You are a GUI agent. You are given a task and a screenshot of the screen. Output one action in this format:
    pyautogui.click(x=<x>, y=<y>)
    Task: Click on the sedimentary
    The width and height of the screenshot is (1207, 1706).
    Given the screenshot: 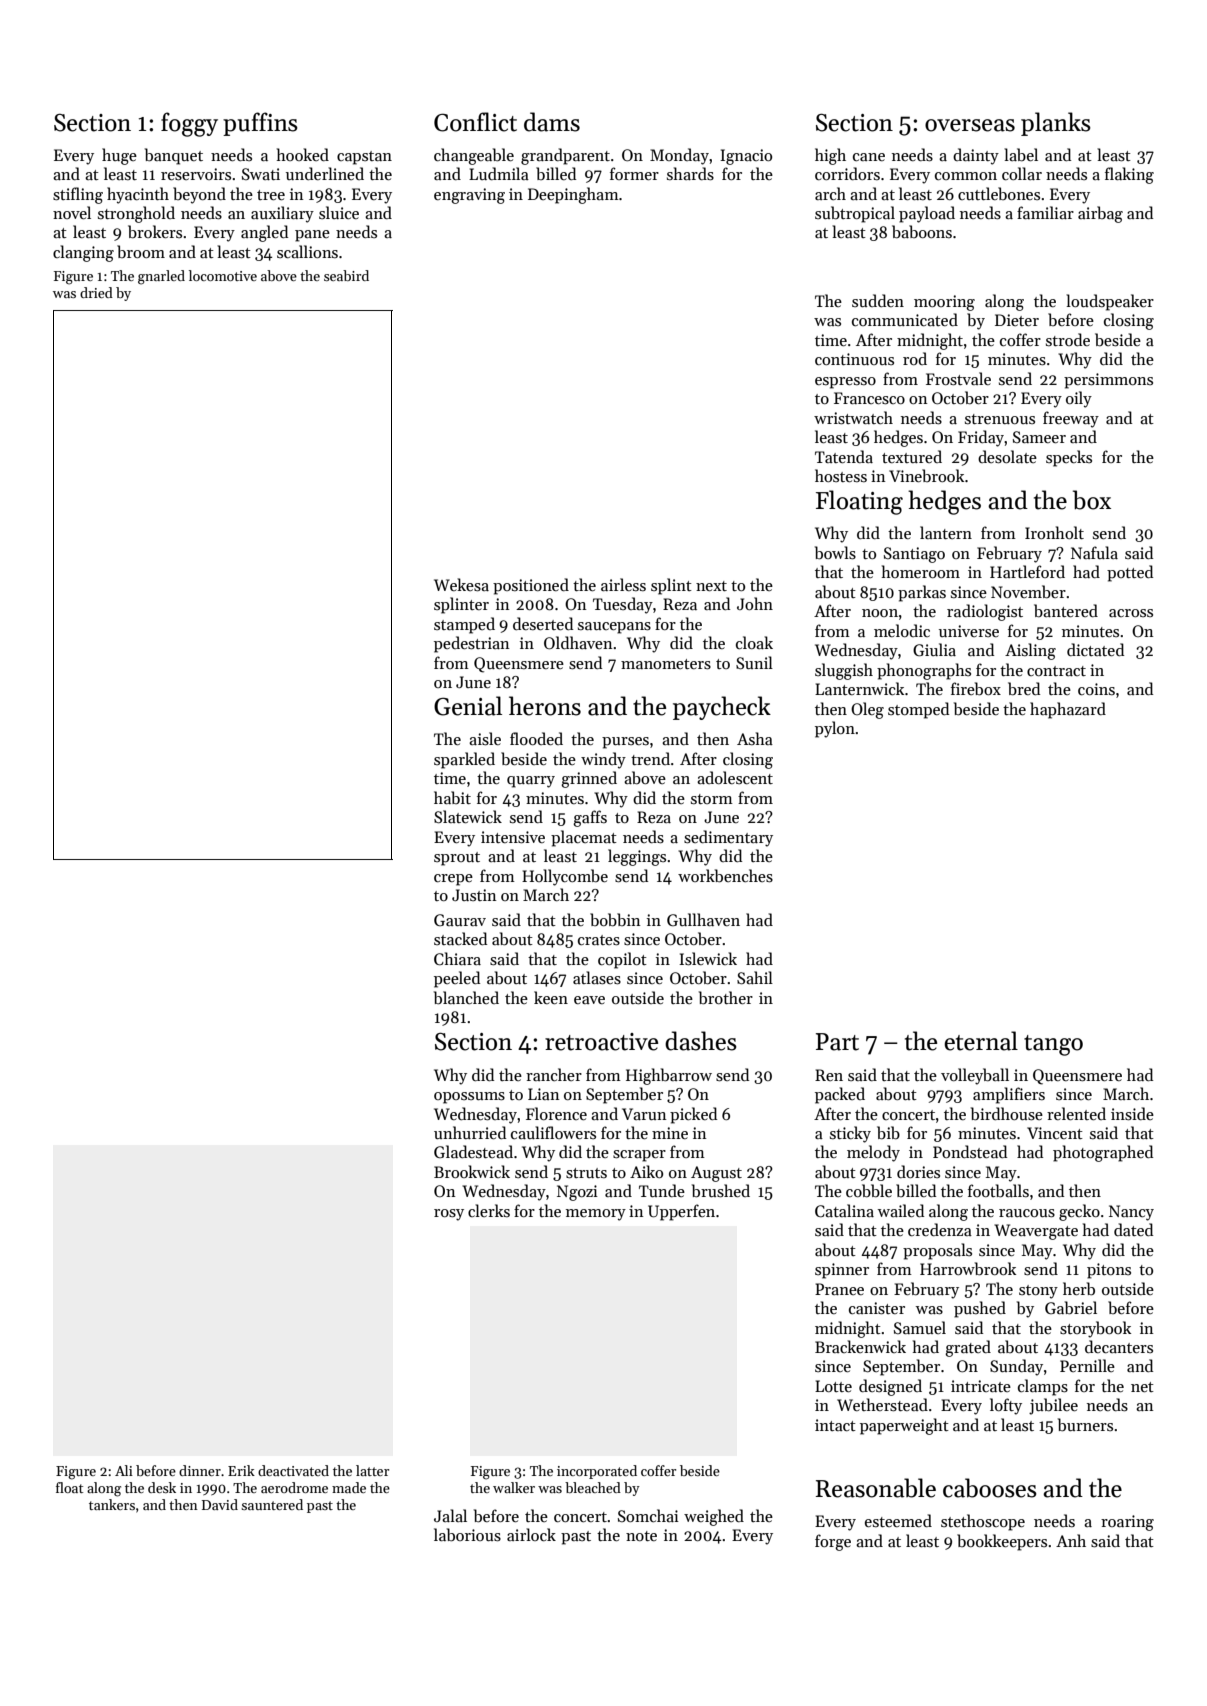 What is the action you would take?
    pyautogui.click(x=728, y=838)
